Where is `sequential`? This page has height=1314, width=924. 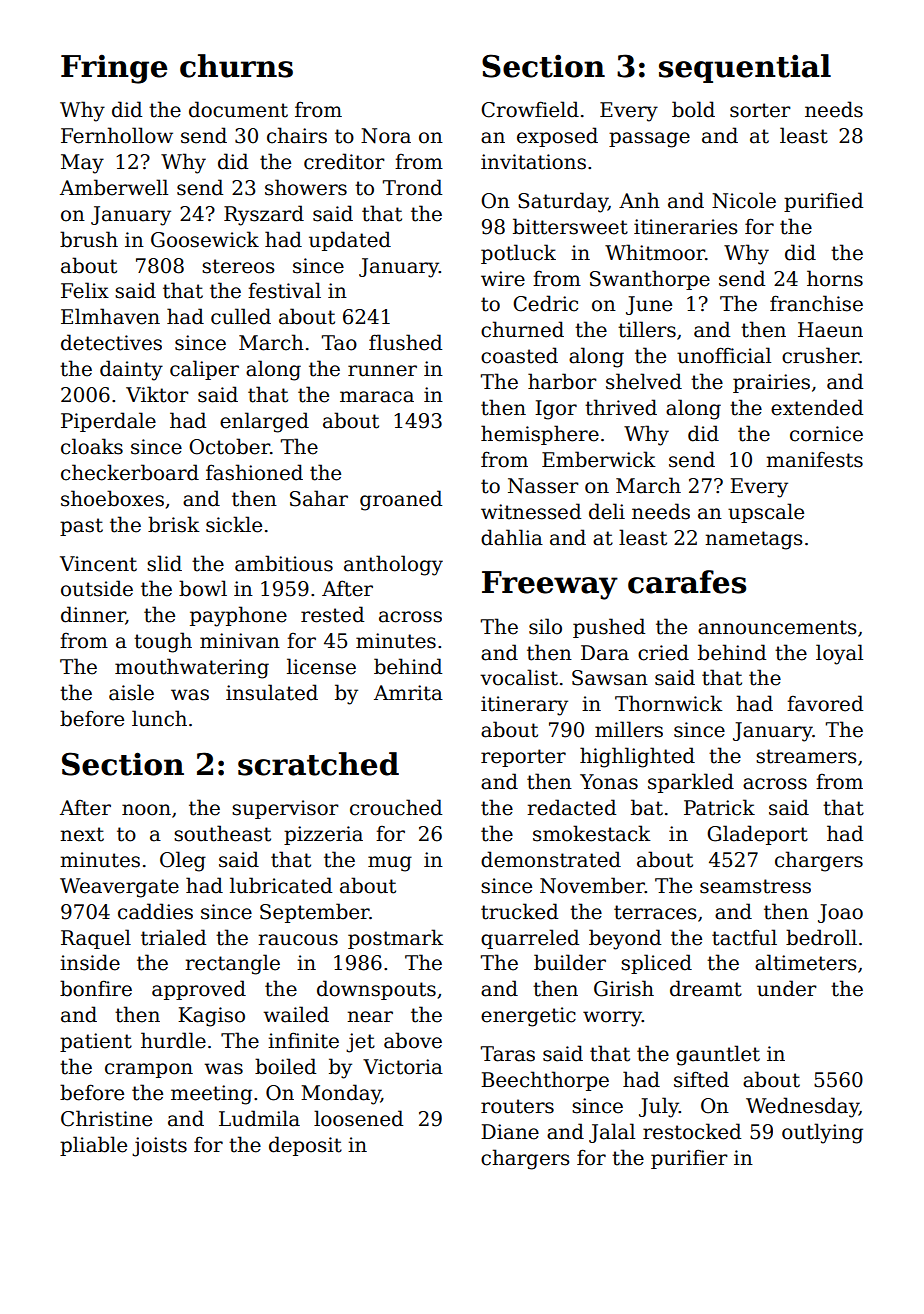
sequential is located at coordinates (745, 68).
